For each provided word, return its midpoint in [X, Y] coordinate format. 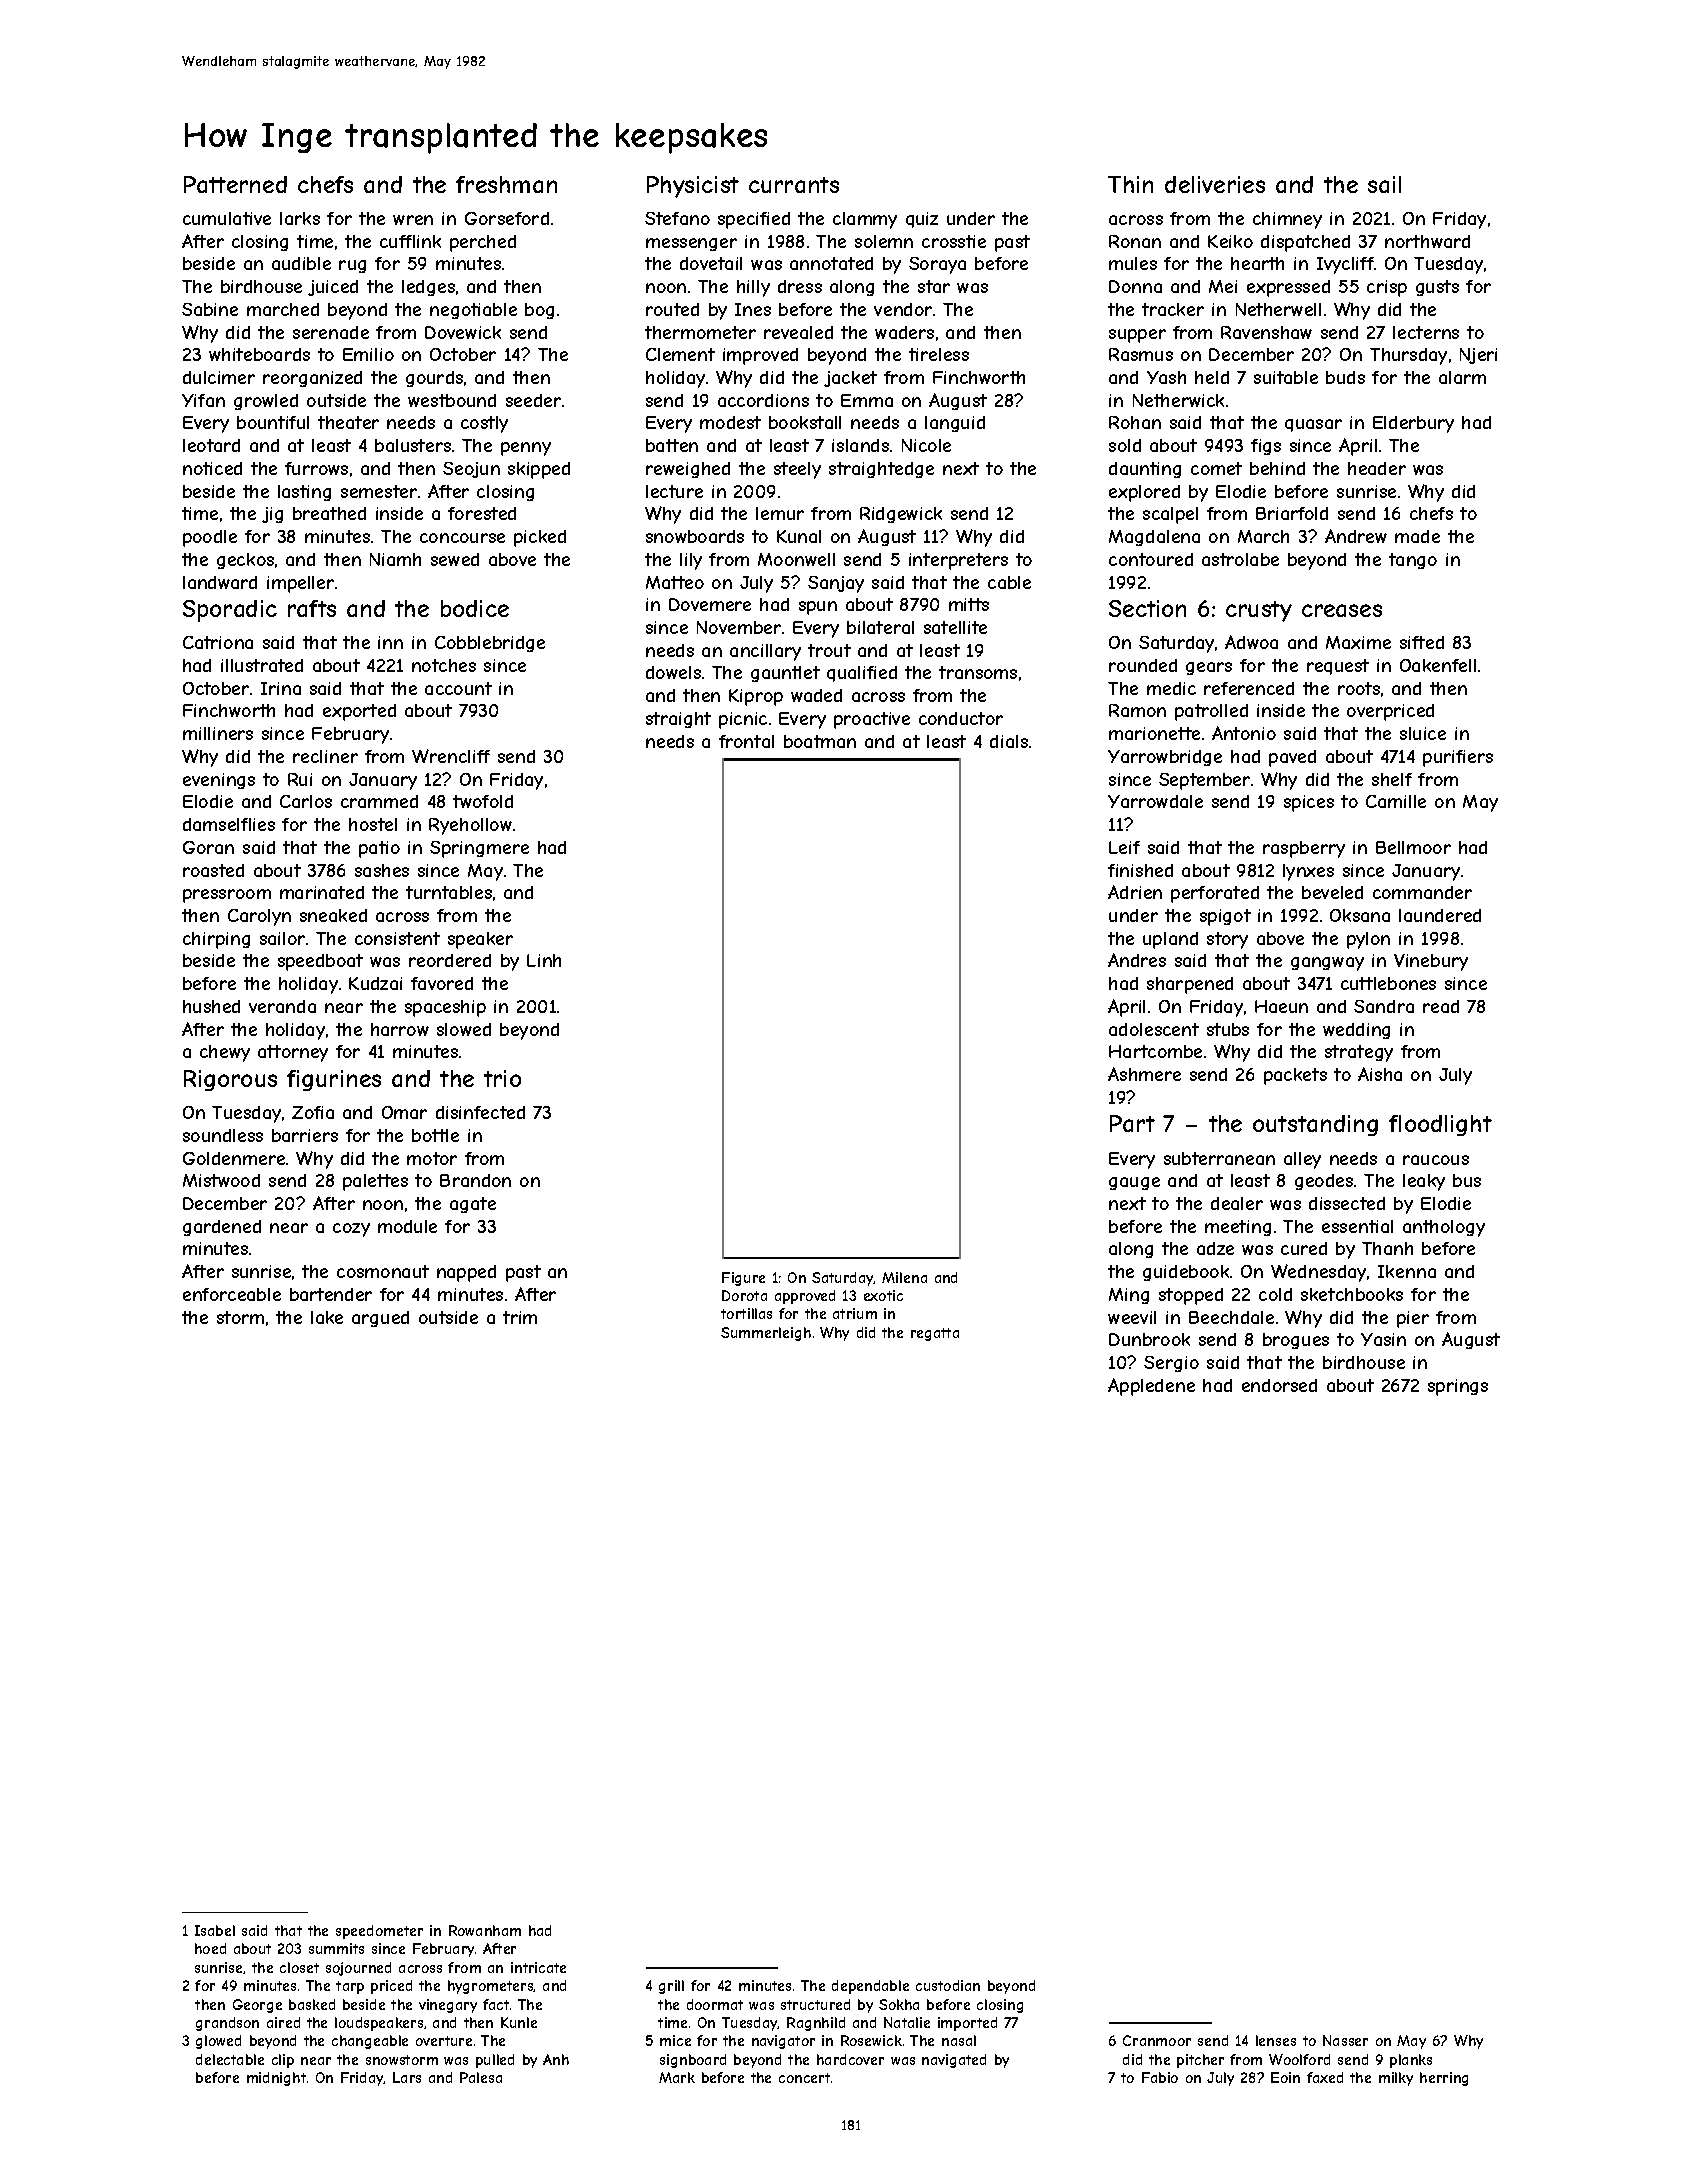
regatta [935, 1334]
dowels [673, 672]
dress [800, 286]
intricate [538, 1967]
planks [1411, 2061]
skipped [539, 470]
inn [390, 642]
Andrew [1356, 536]
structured [815, 2004]
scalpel [1170, 515]
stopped [1191, 1296]
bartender [331, 1294]
